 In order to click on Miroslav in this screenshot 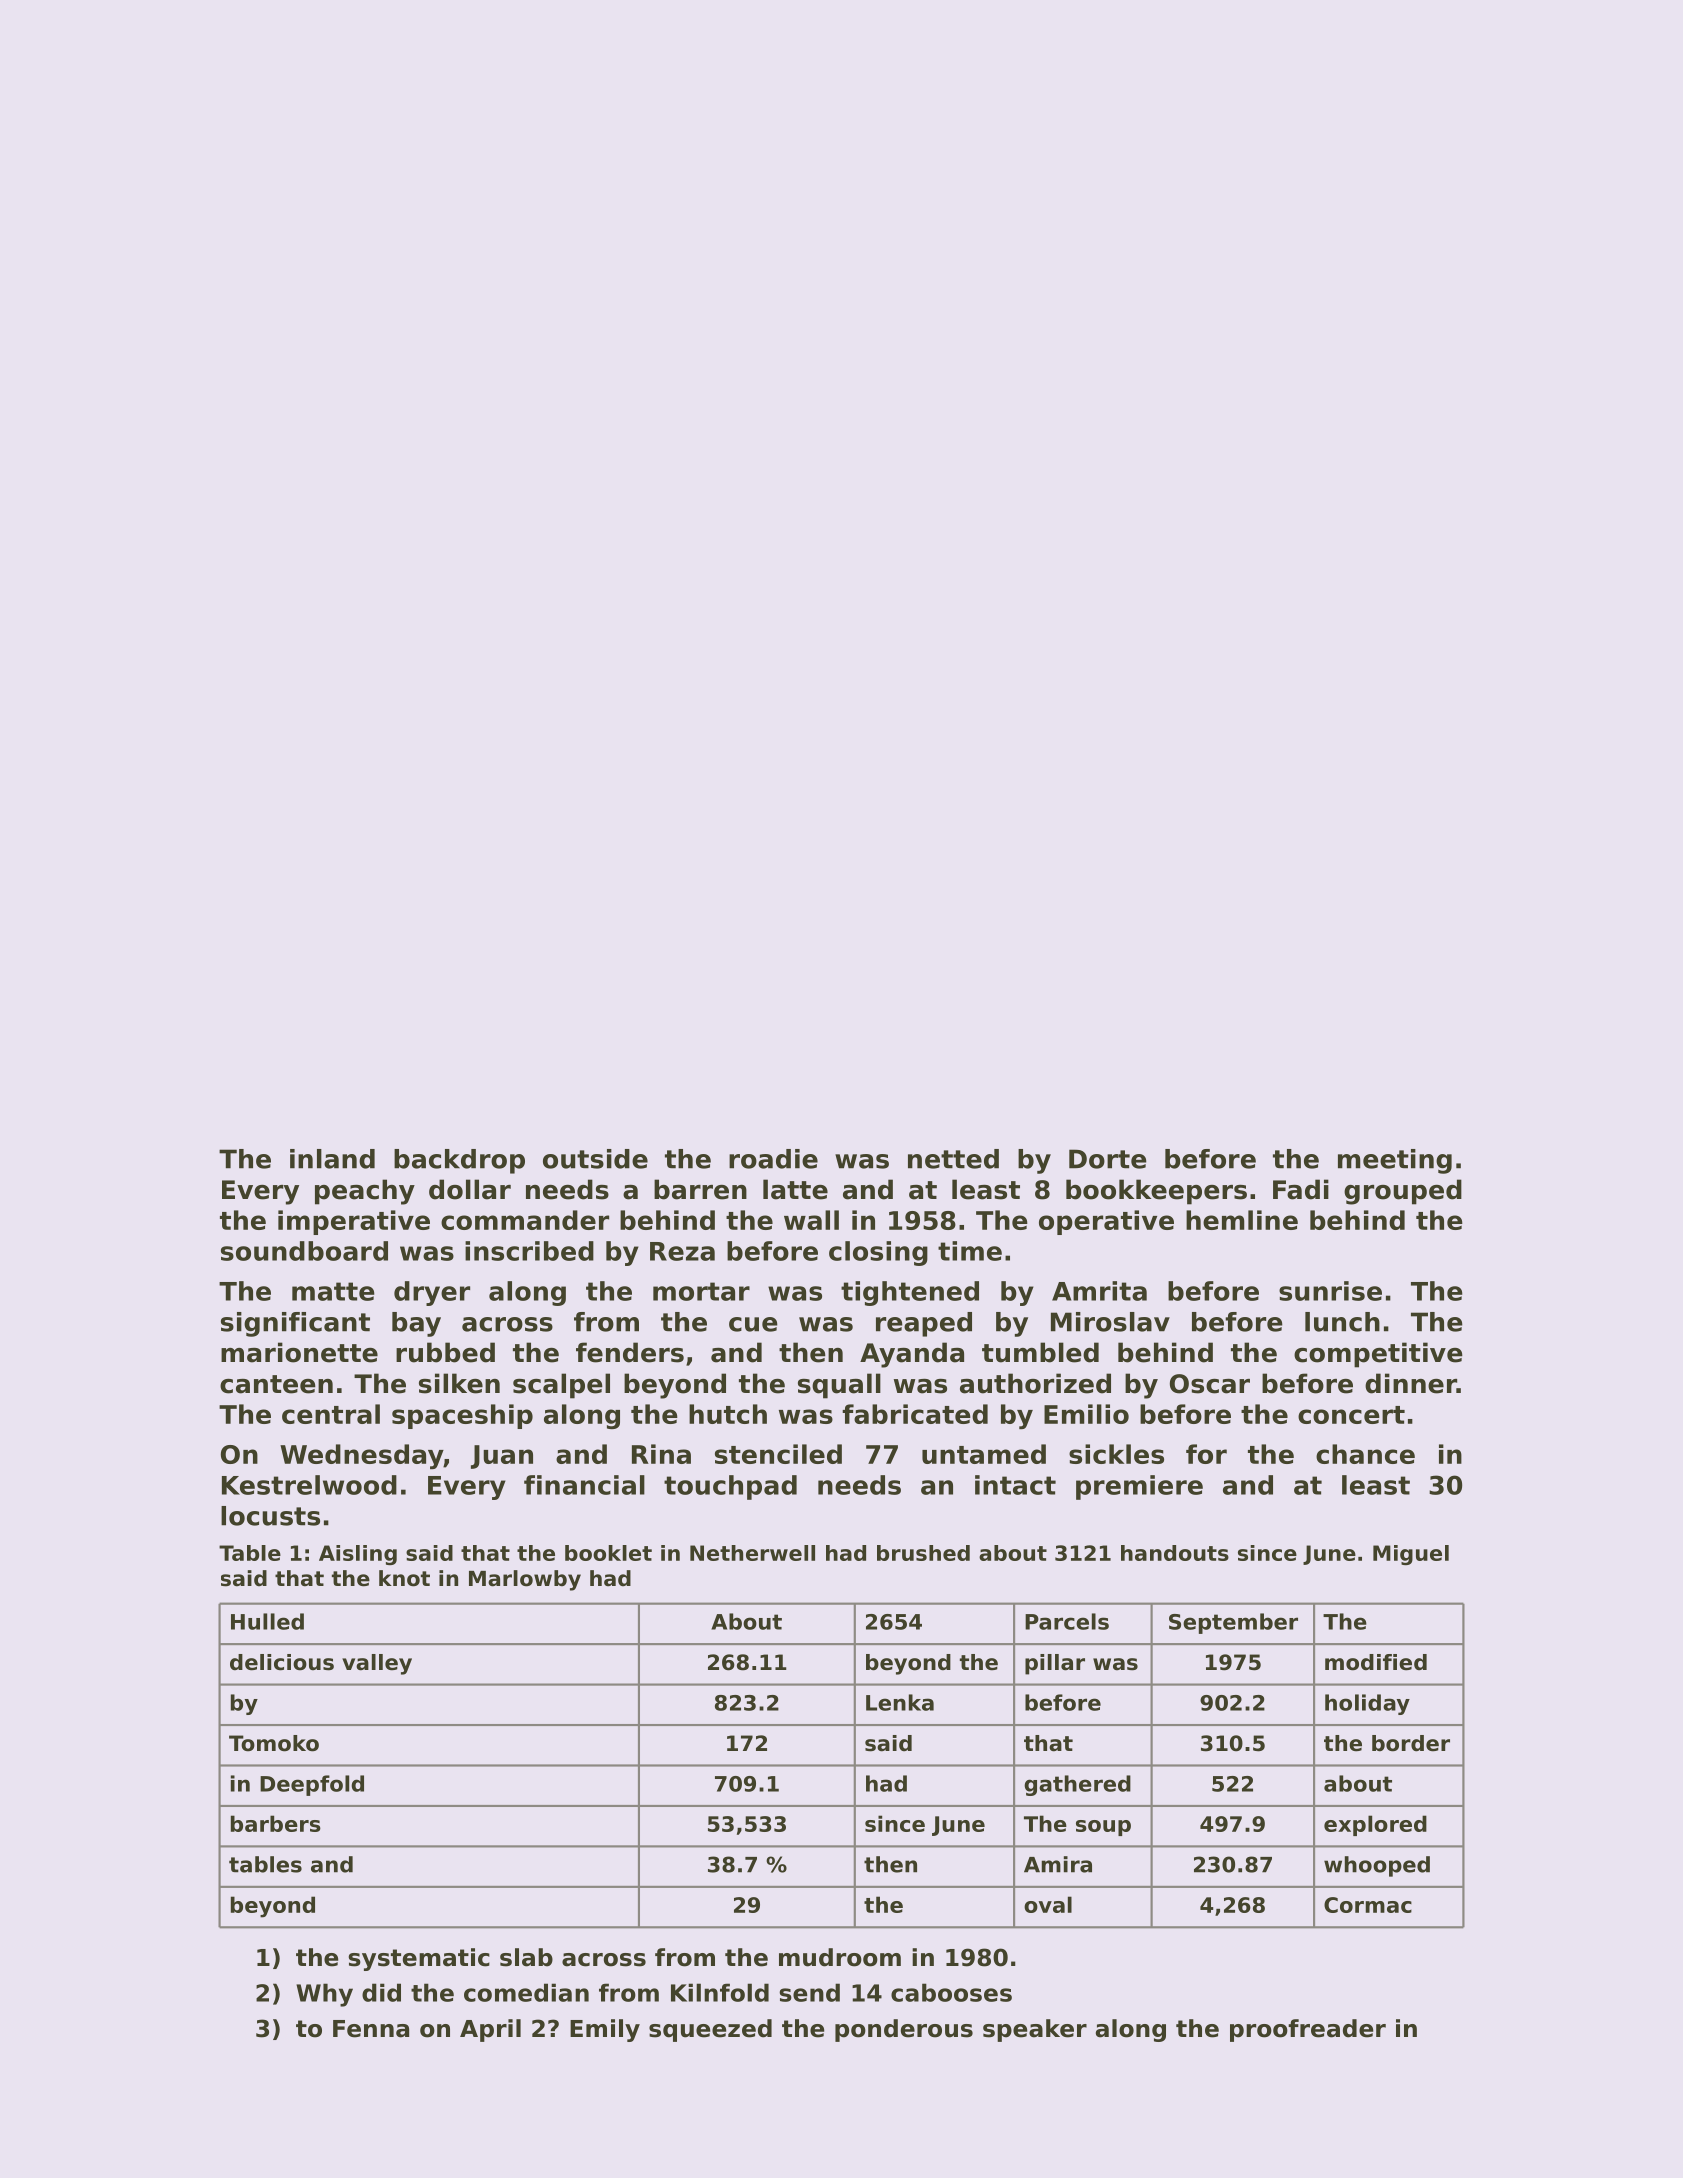, I will do `click(1110, 1322)`.
